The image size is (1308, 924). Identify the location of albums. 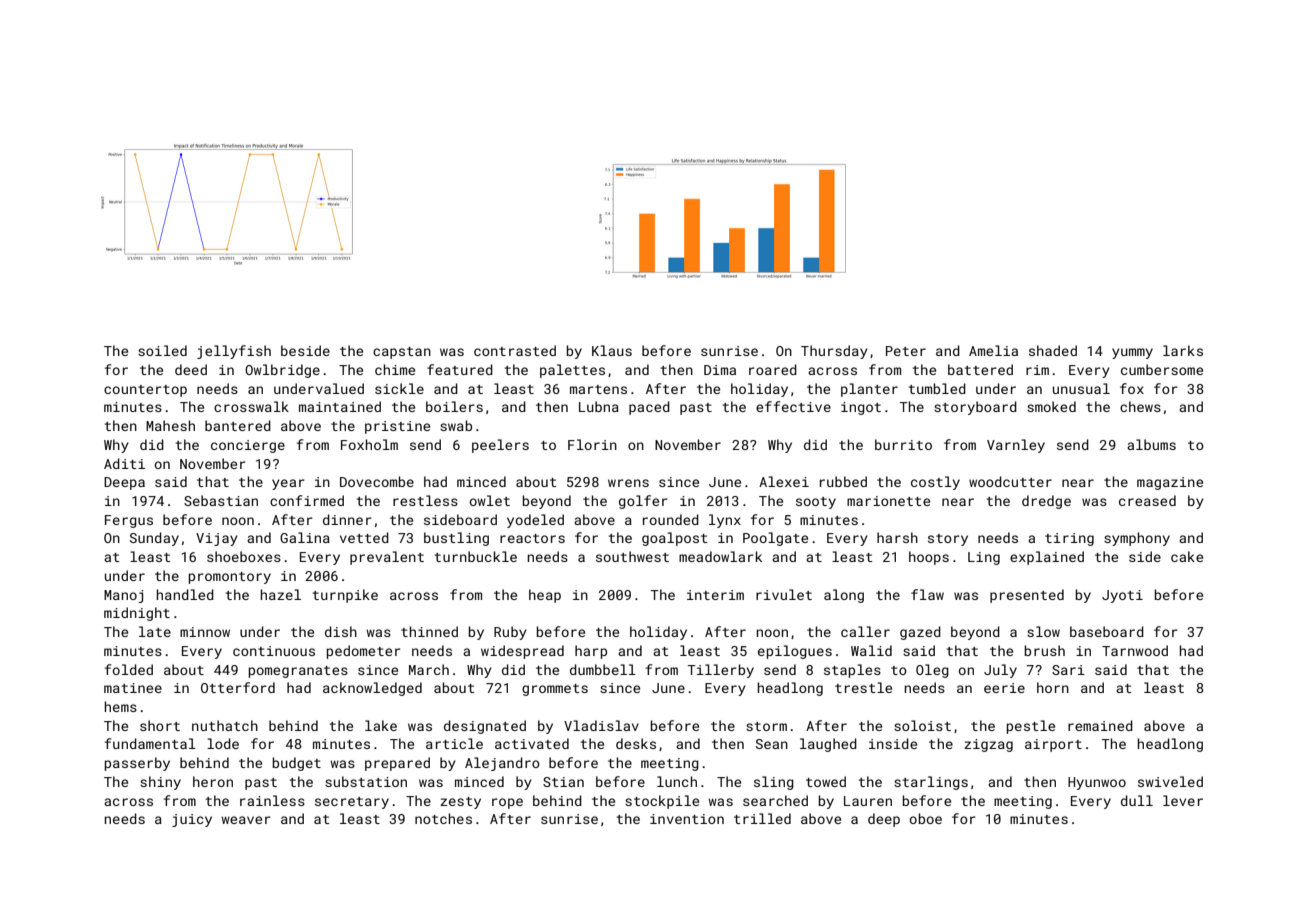
(1151, 444).
